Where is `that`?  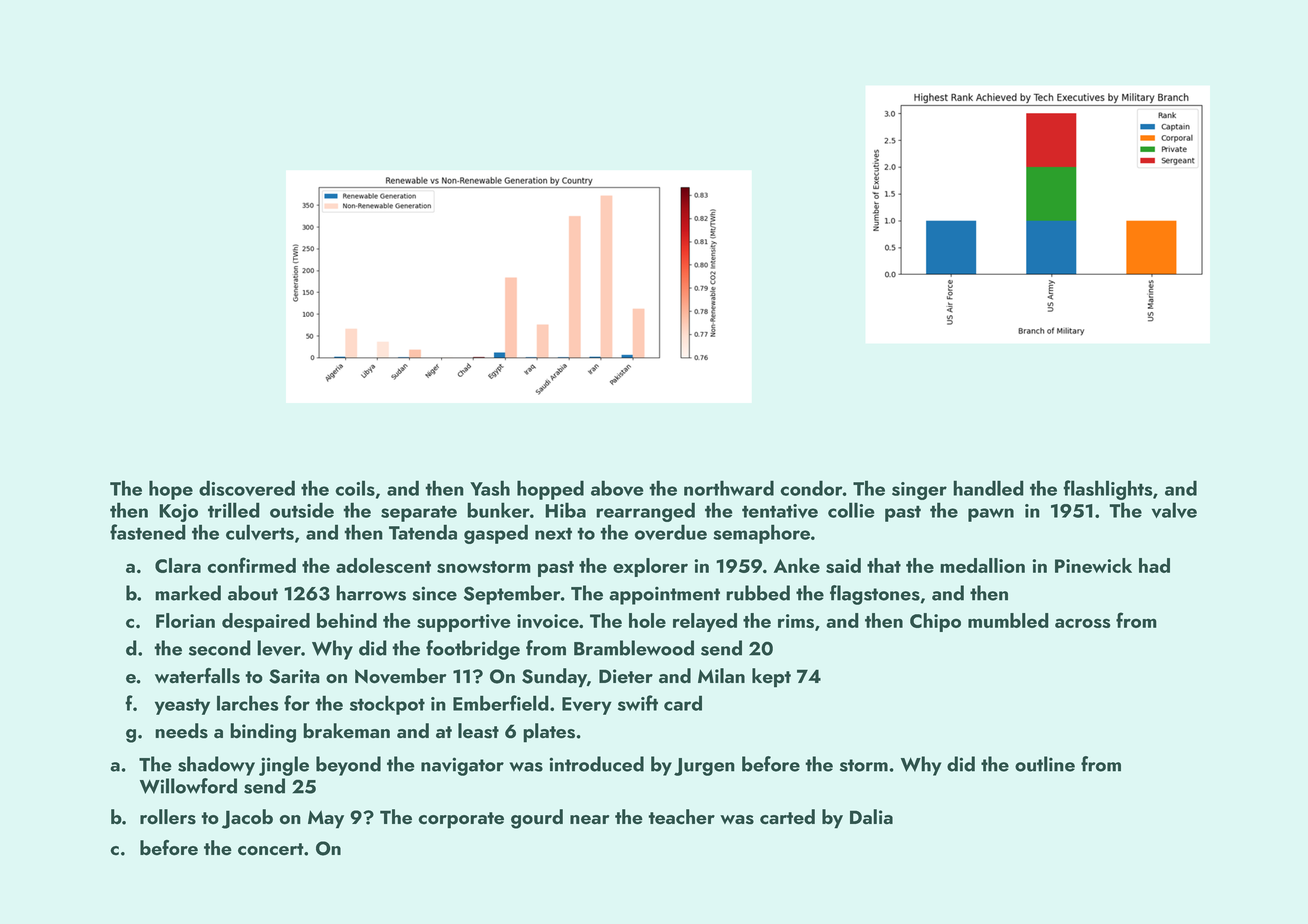
that is located at coordinates (884, 565).
